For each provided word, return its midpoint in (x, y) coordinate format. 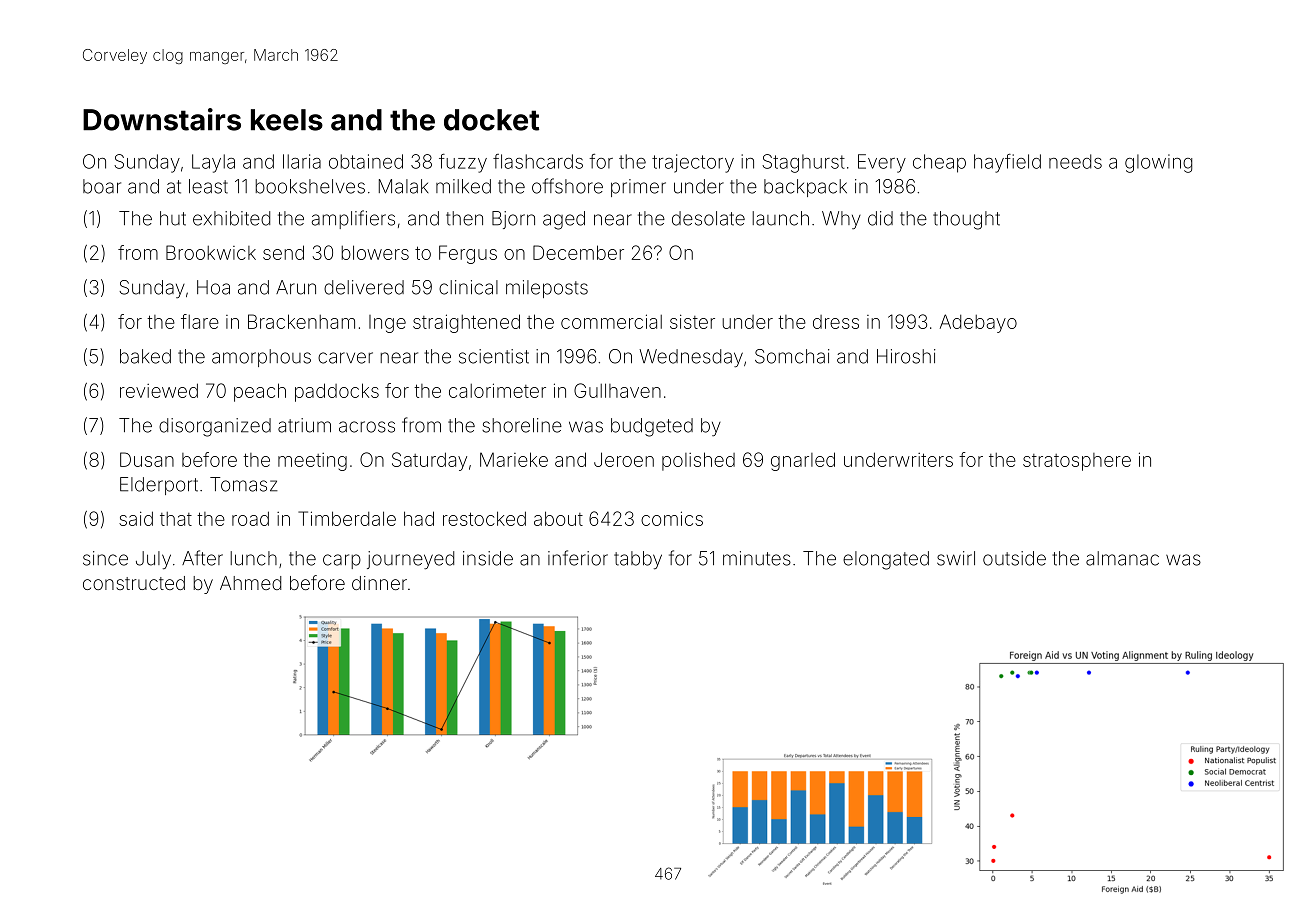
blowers (375, 252)
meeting (312, 462)
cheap (939, 163)
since (105, 558)
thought (966, 220)
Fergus (468, 254)
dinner (379, 583)
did (880, 218)
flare (200, 321)
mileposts (547, 289)
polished (698, 461)
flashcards (538, 161)
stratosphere (1077, 462)
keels (287, 120)
